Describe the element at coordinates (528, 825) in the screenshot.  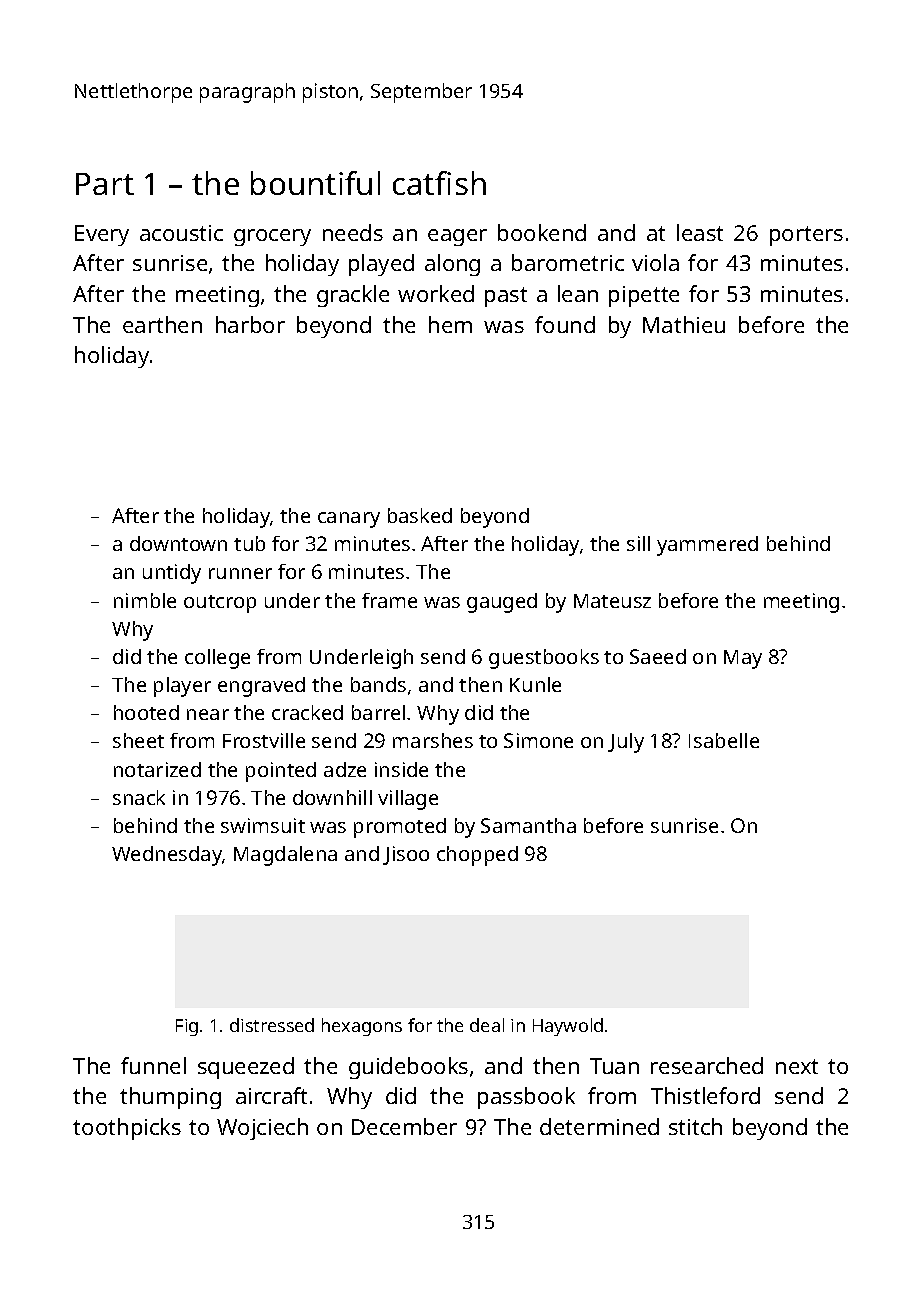
I see `Samantha` at that location.
